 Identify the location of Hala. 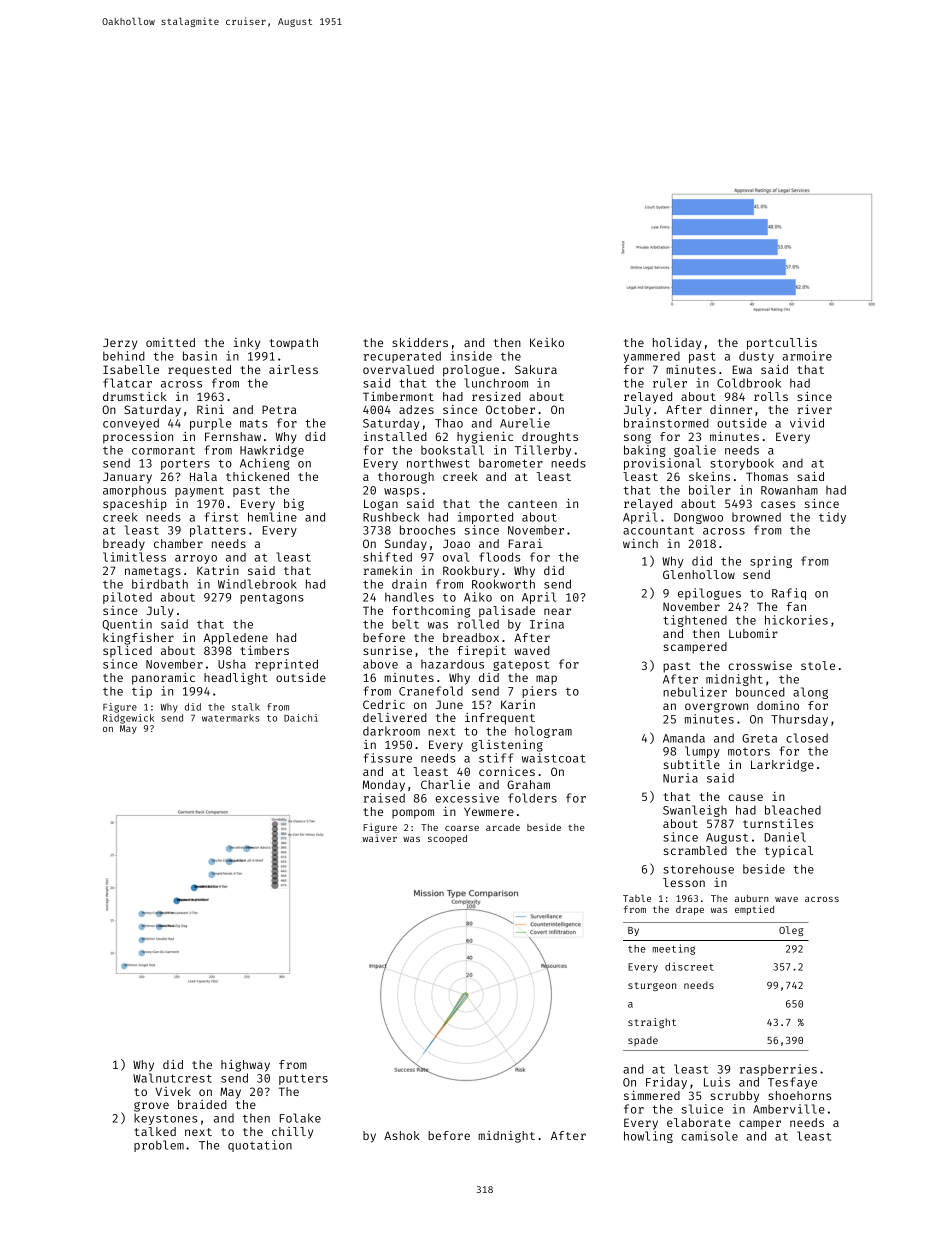
(203, 476).
